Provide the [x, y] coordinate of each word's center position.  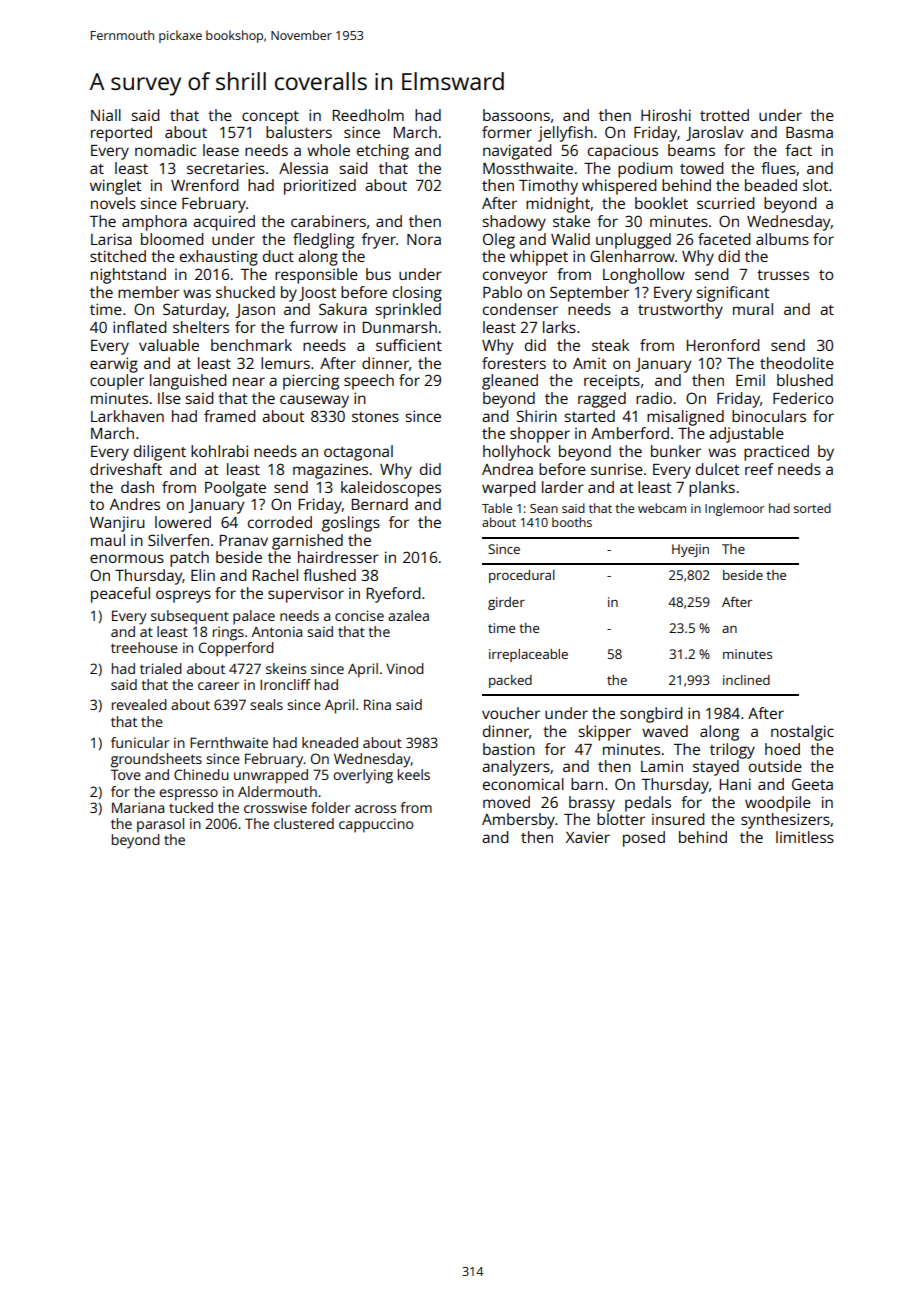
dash [137, 487]
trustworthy [680, 311]
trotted [724, 115]
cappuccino [376, 825]
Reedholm [368, 115]
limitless [805, 837]
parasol [160, 825]
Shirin [537, 416]
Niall [106, 115]
